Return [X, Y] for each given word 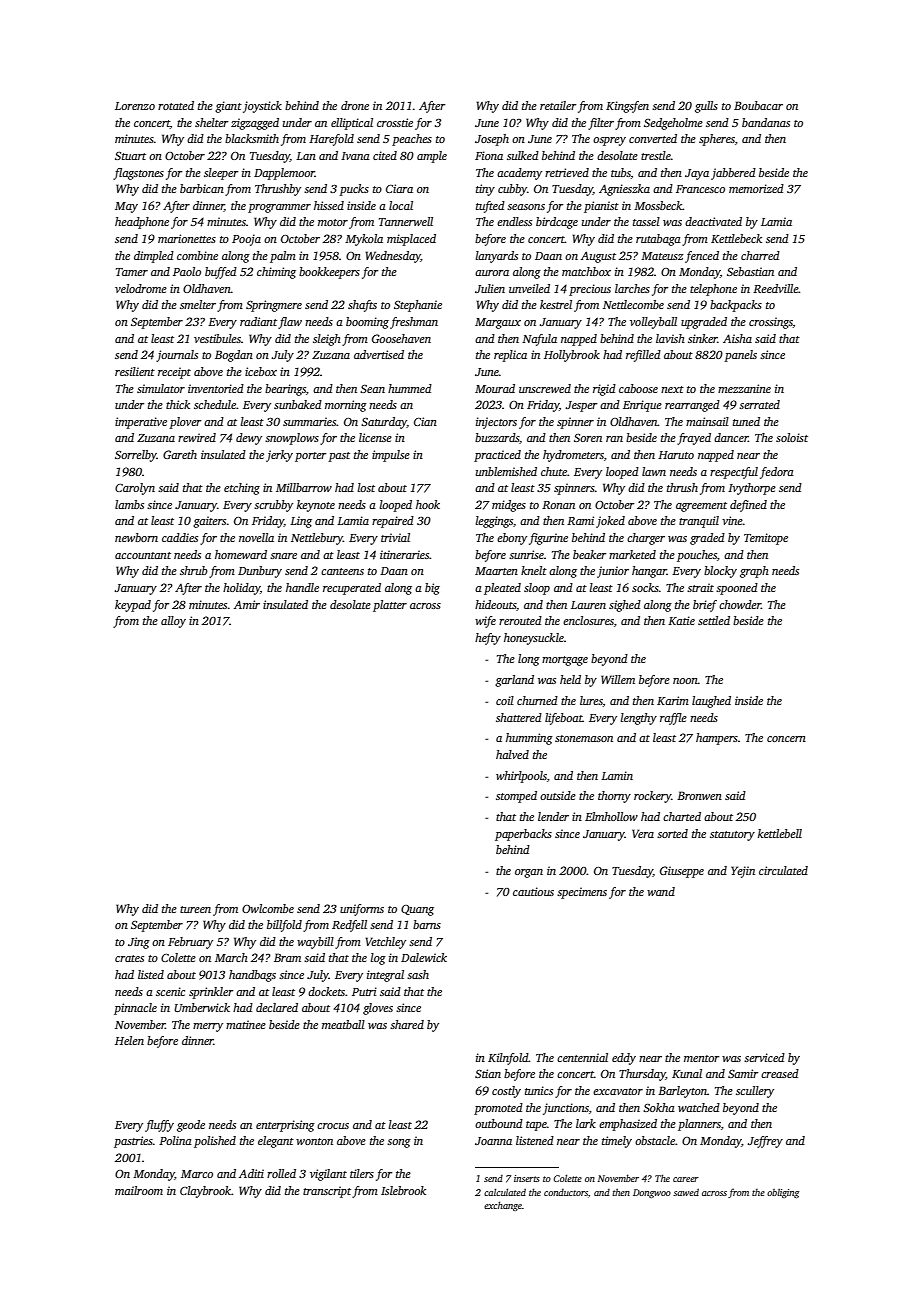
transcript [327, 1192]
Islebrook [403, 1190]
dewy [249, 439]
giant [228, 107]
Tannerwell [406, 221]
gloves [378, 1009]
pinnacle [135, 1009]
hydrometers [573, 456]
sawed [686, 1192]
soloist [792, 437]
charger [646, 539]
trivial [395, 537]
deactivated [713, 221]
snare [283, 556]
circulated [783, 870]
